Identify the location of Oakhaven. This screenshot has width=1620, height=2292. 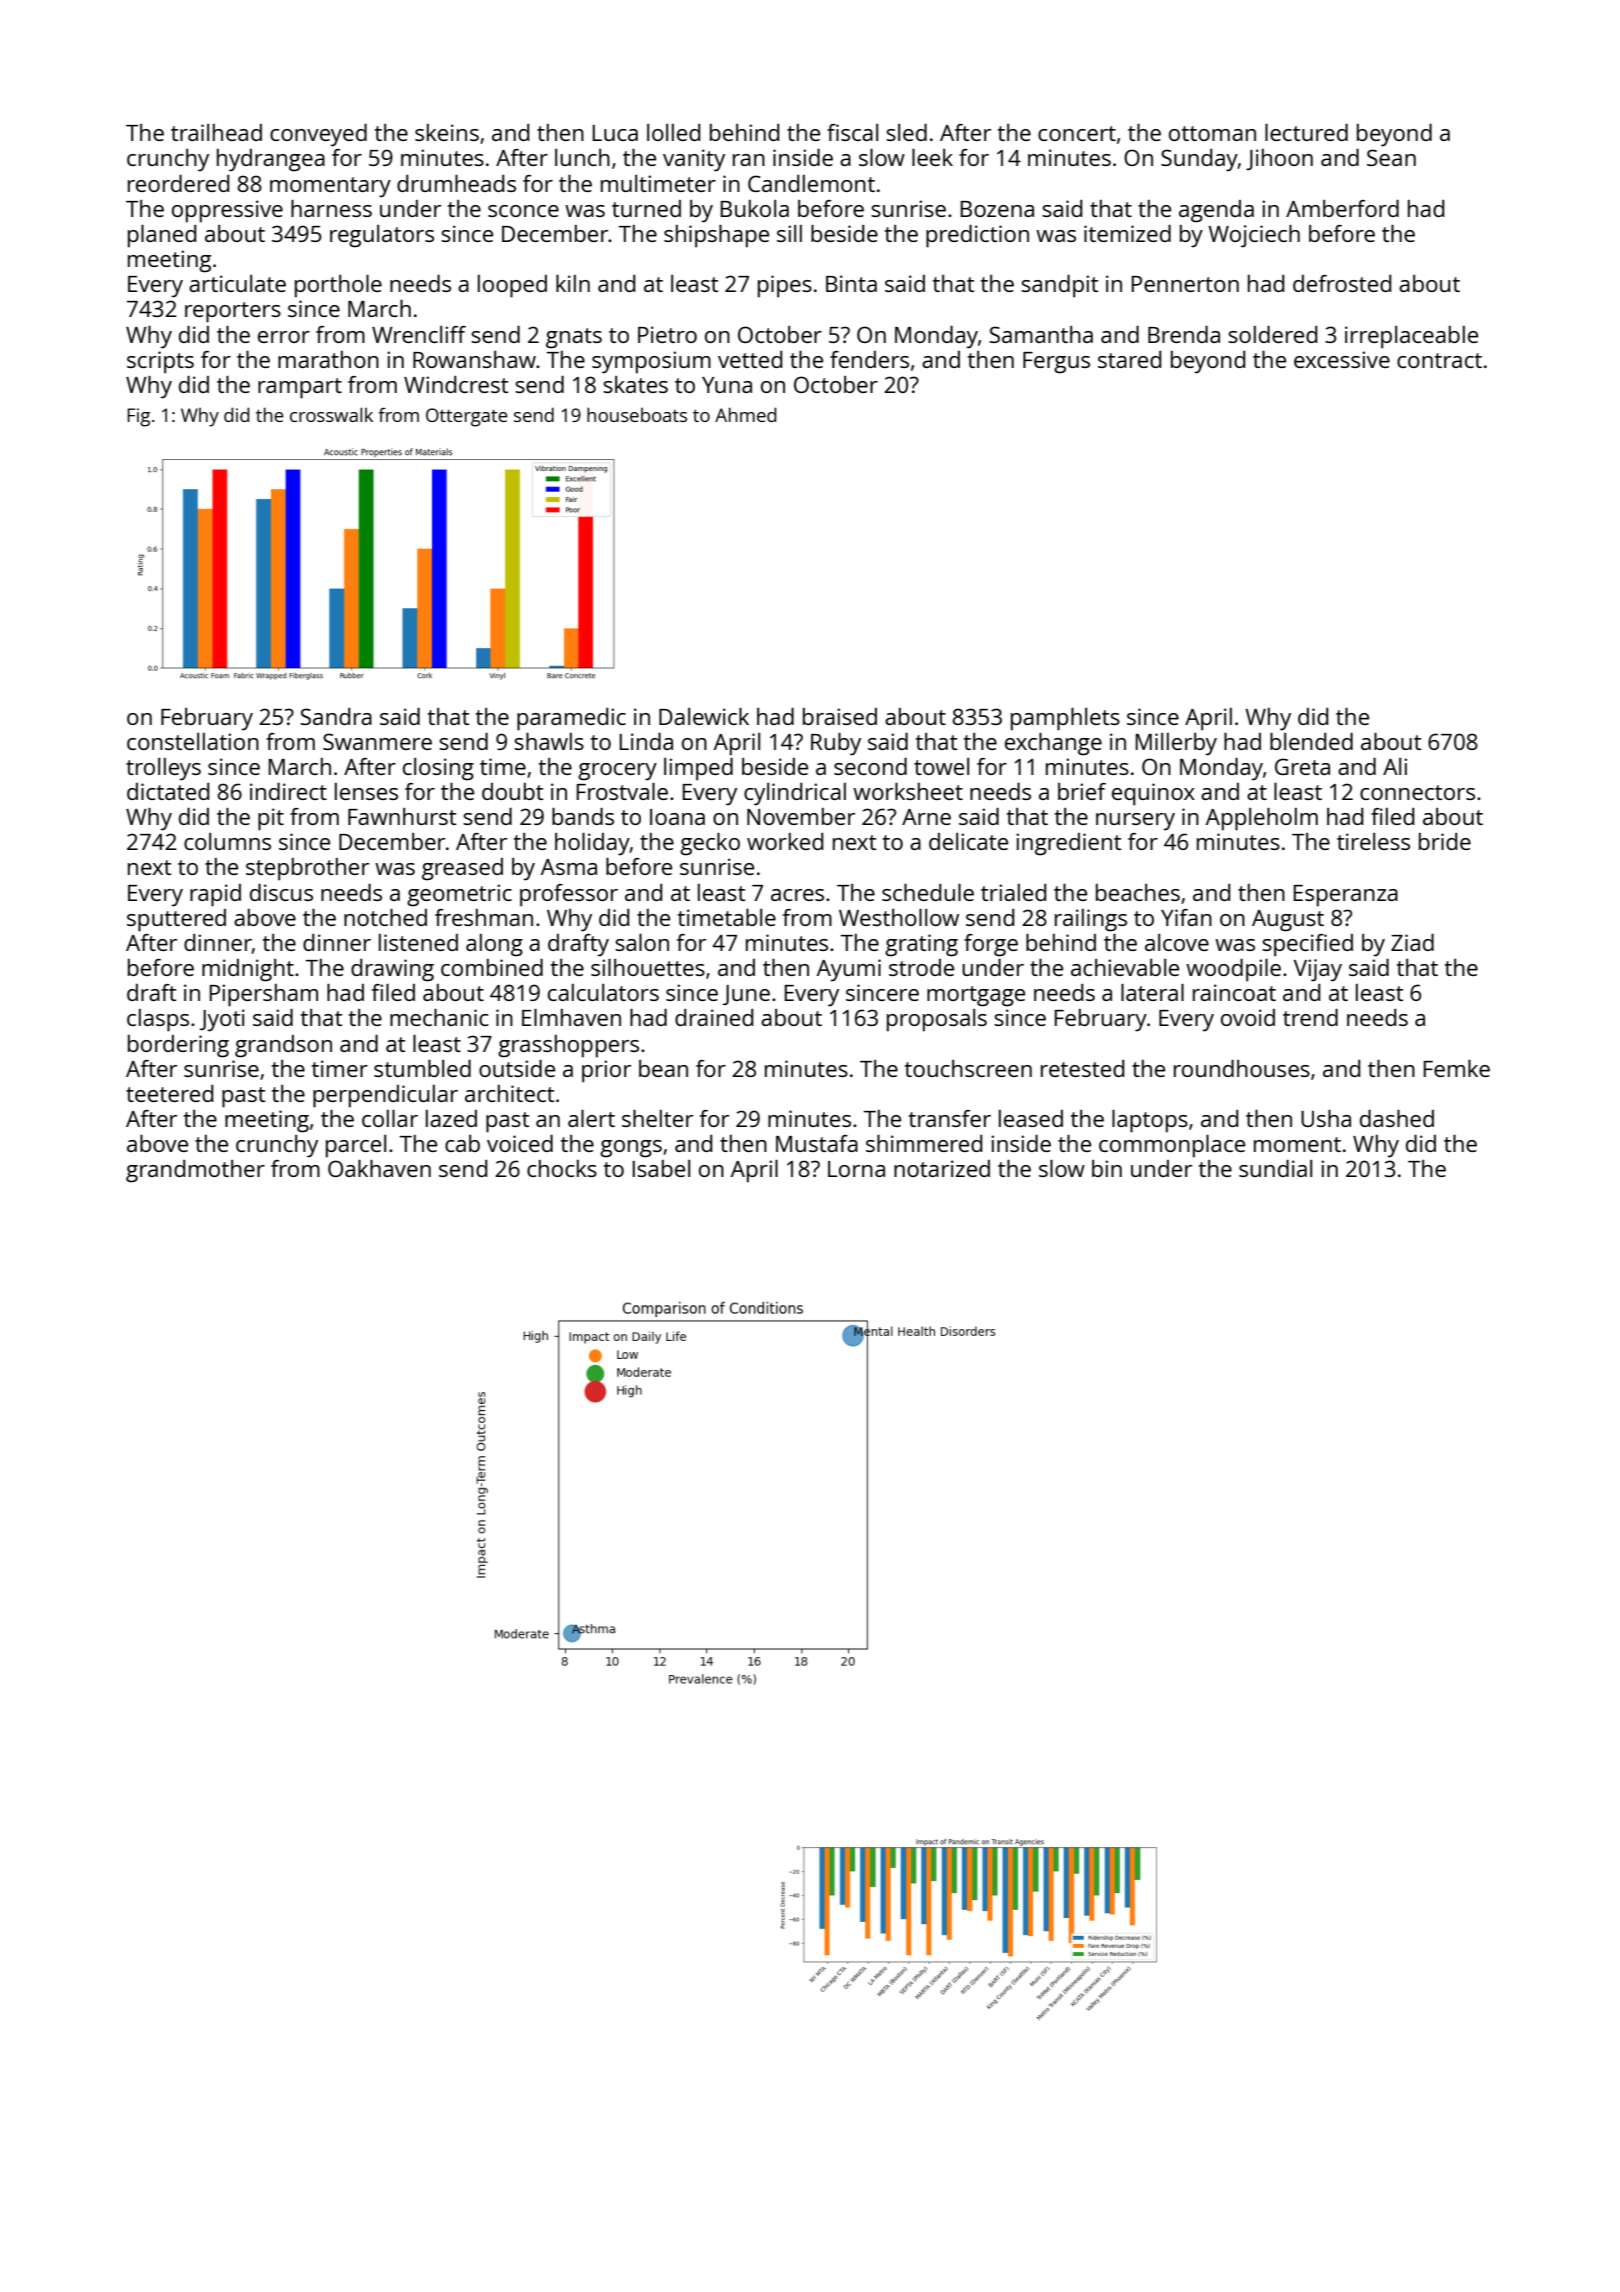
(379, 1168).
